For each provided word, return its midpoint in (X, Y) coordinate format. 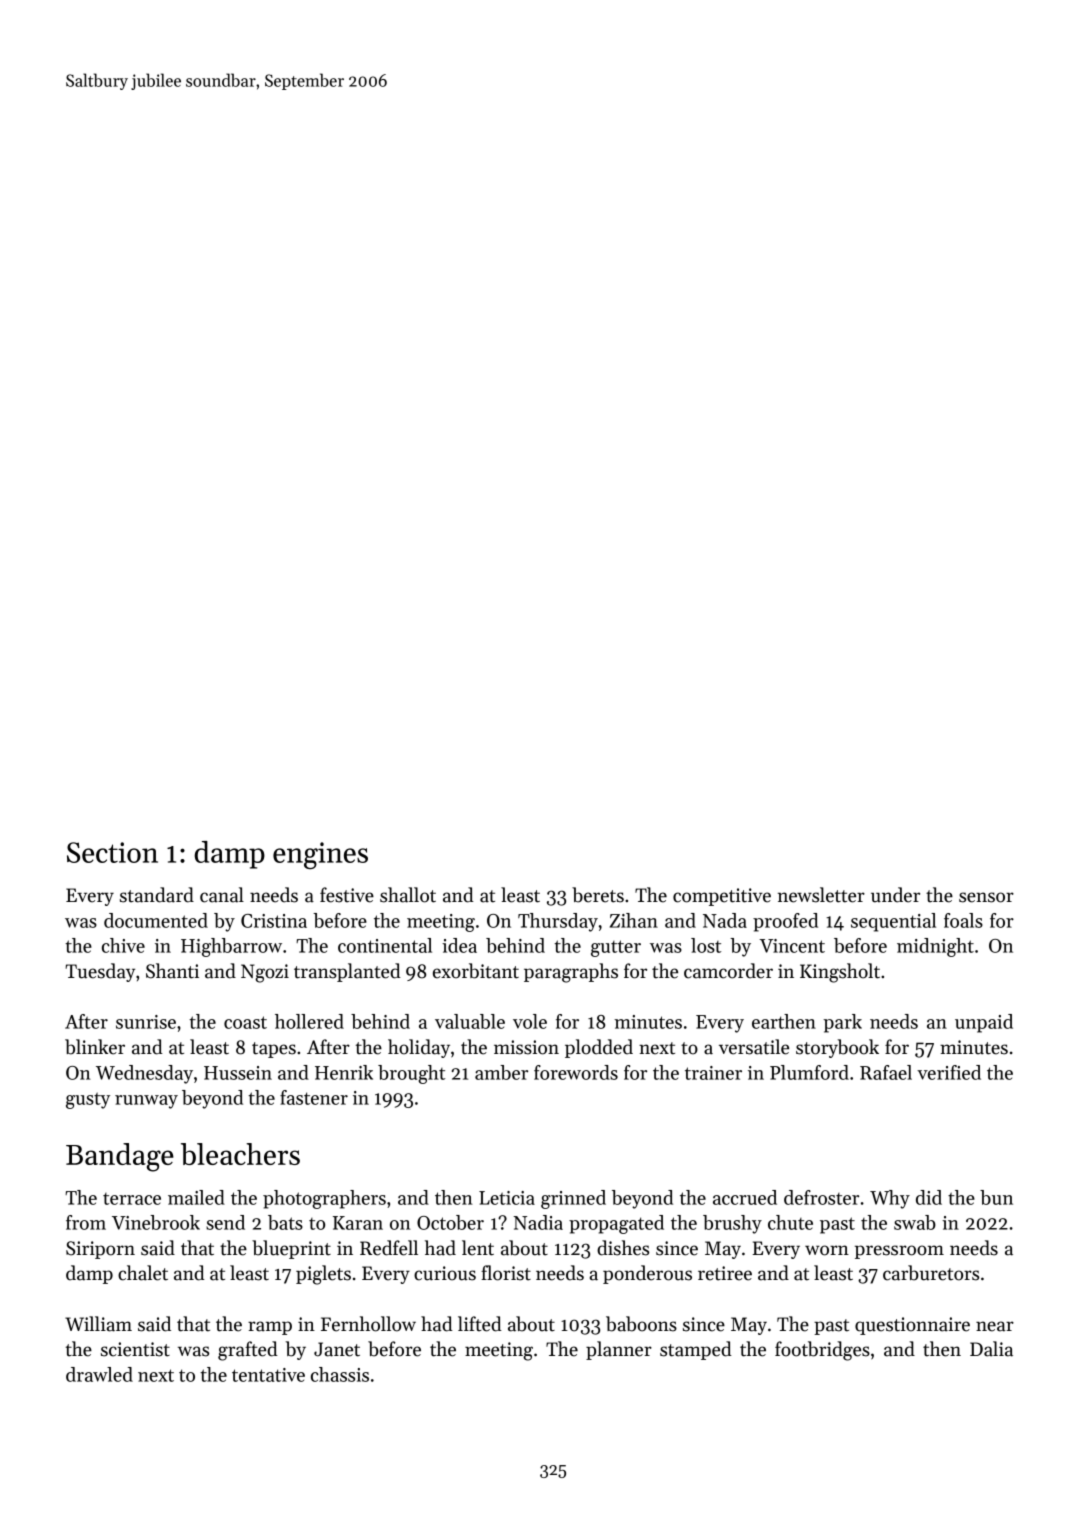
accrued (745, 1197)
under (895, 895)
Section (112, 852)
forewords (576, 1072)
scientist (135, 1349)
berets (598, 895)
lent (478, 1248)
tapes (274, 1050)
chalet (143, 1273)
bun (996, 1197)
